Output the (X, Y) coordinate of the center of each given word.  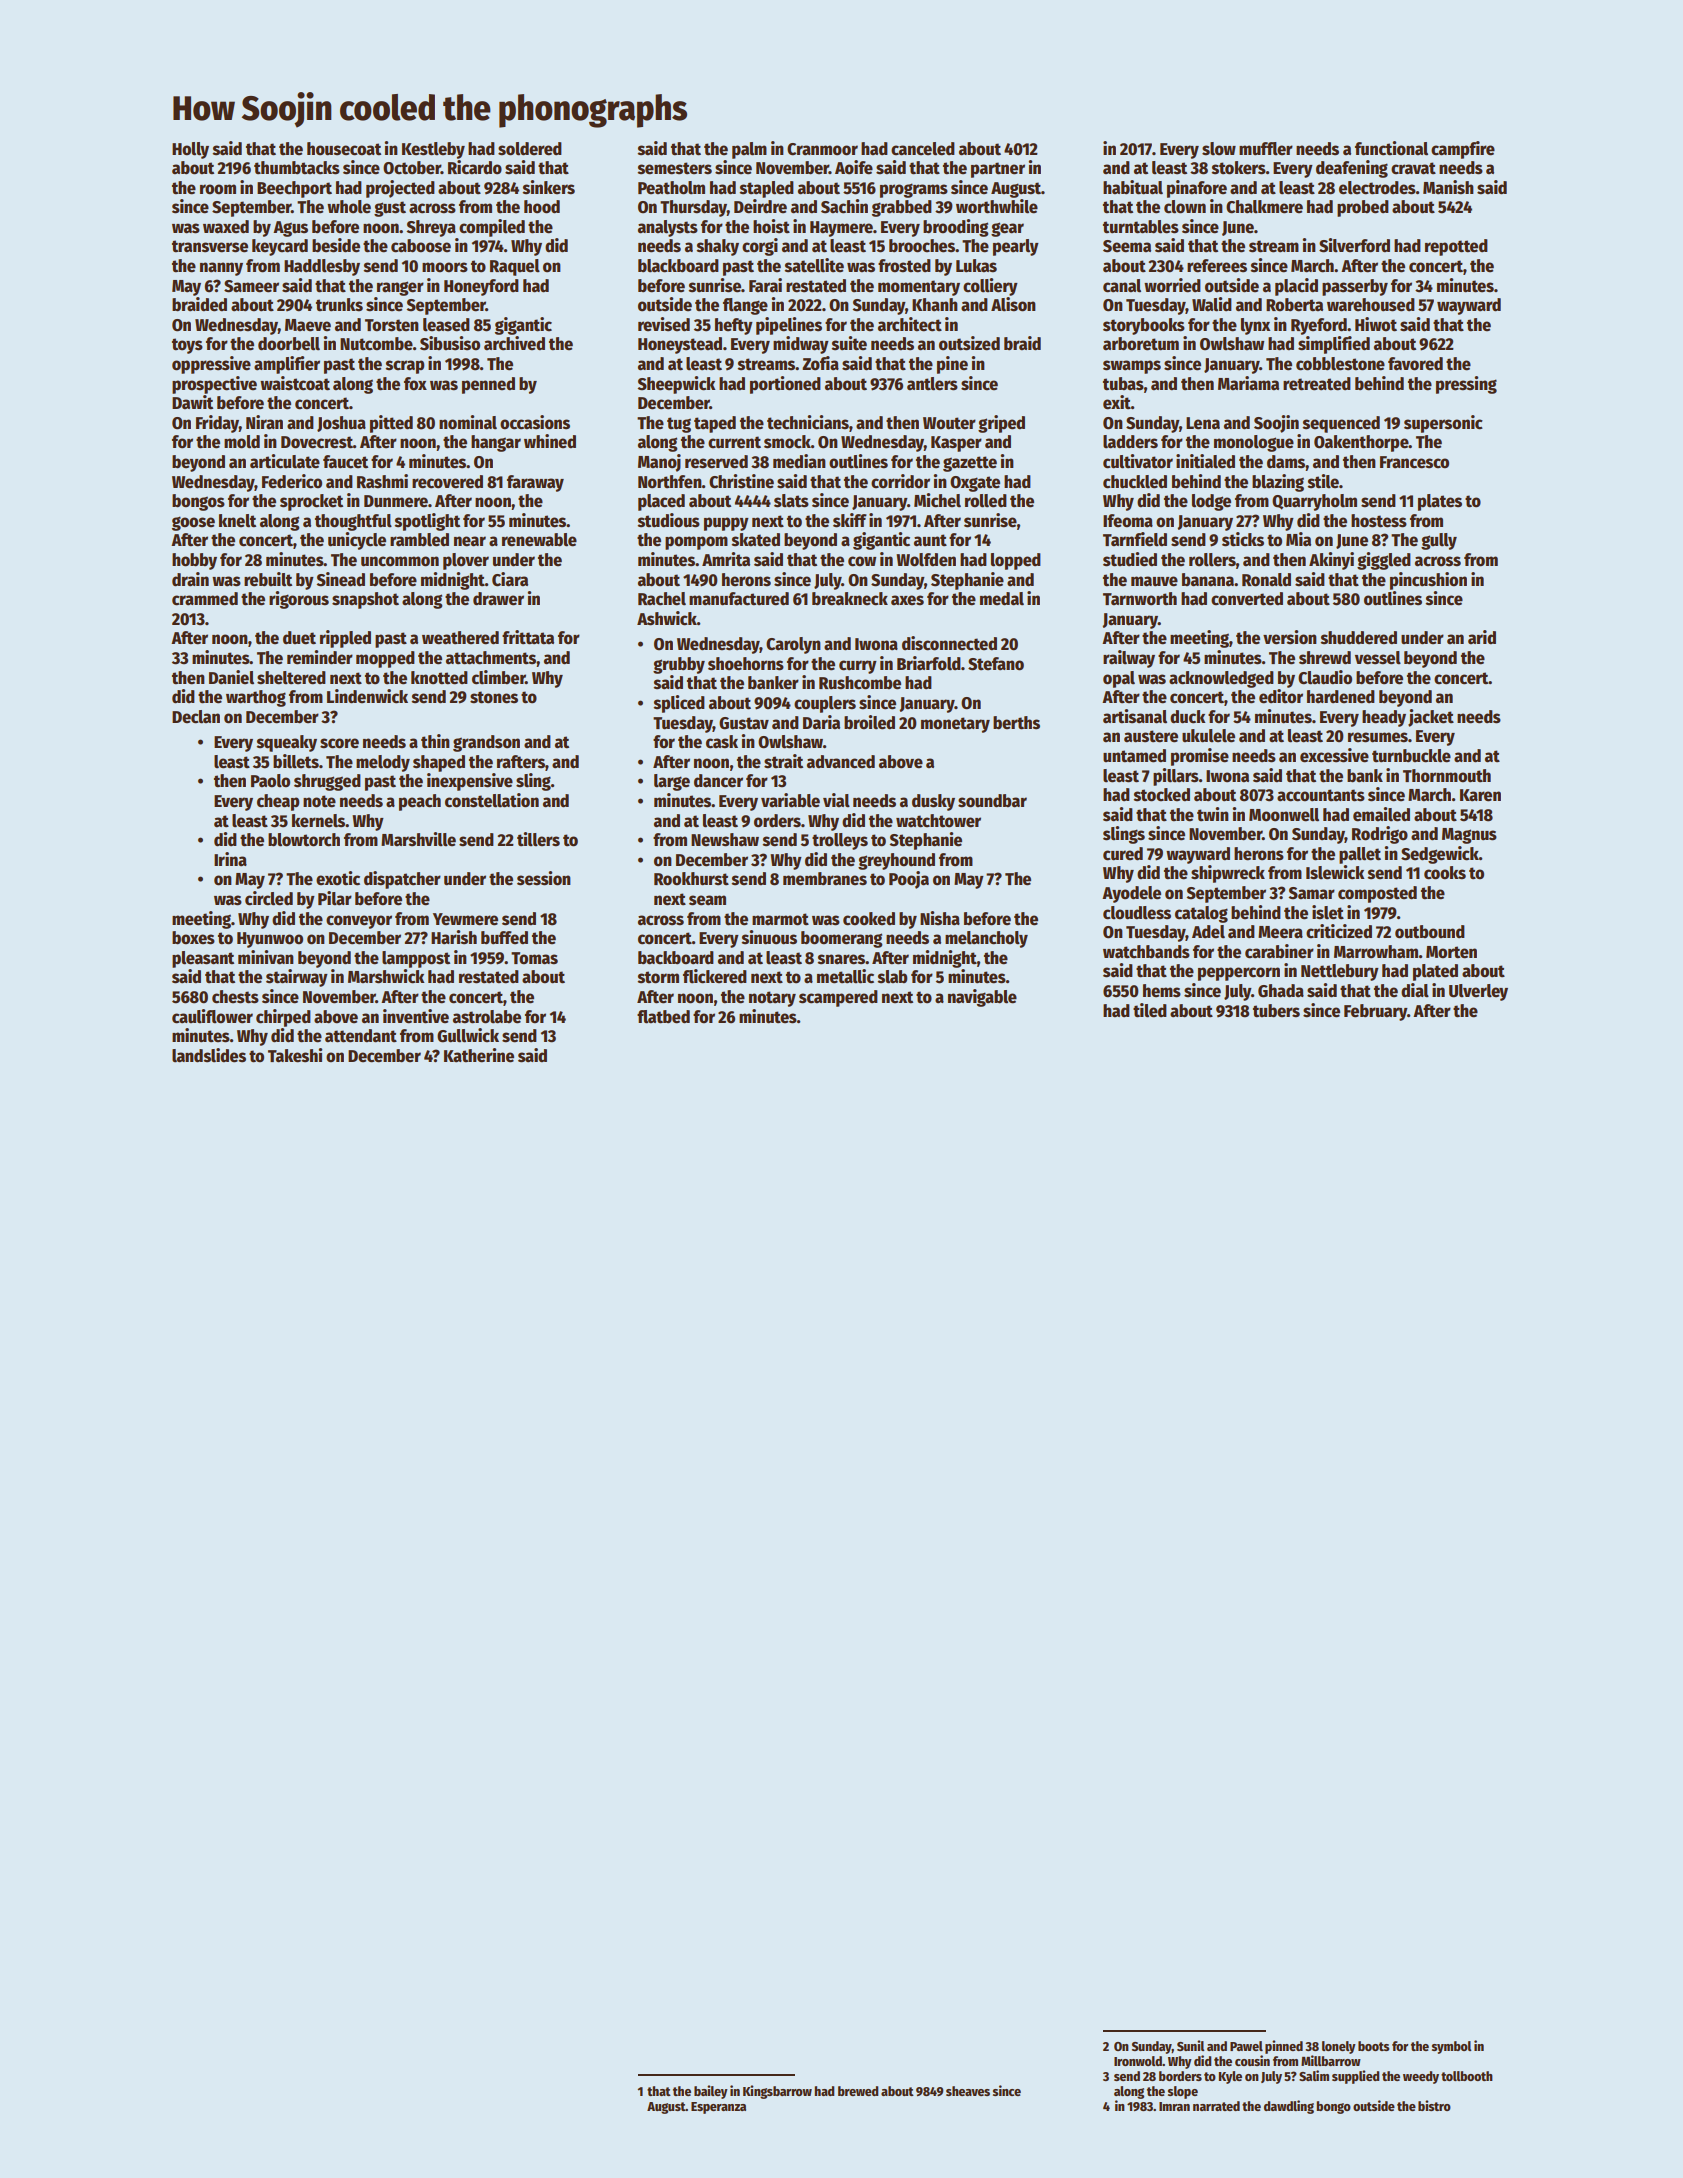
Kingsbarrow (777, 2092)
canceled (923, 149)
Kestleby (433, 150)
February (1375, 1012)
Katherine (479, 1055)
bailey (711, 2092)
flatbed (663, 1017)
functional (1391, 148)
